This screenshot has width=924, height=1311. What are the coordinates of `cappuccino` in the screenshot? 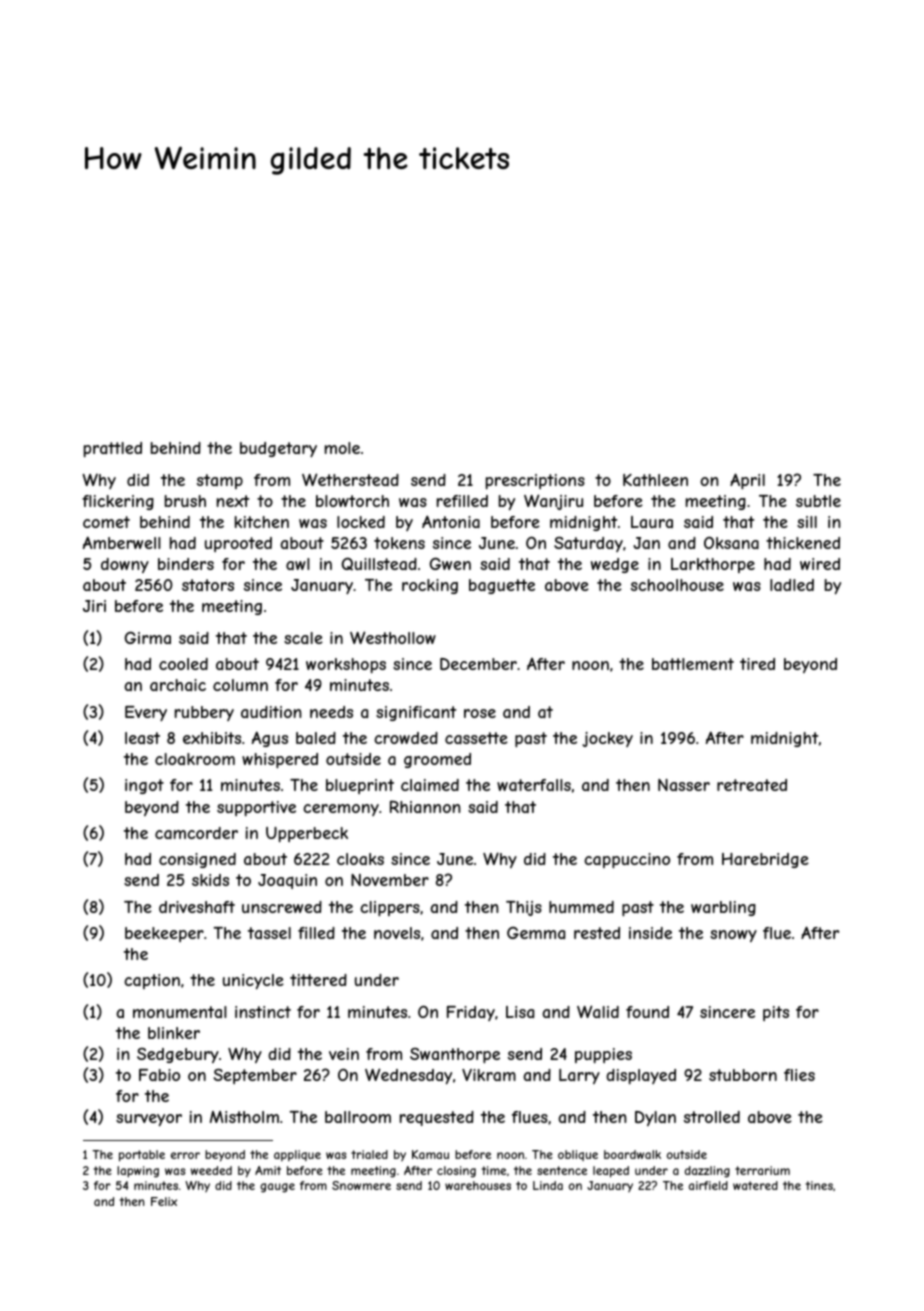 It's located at (627, 861).
